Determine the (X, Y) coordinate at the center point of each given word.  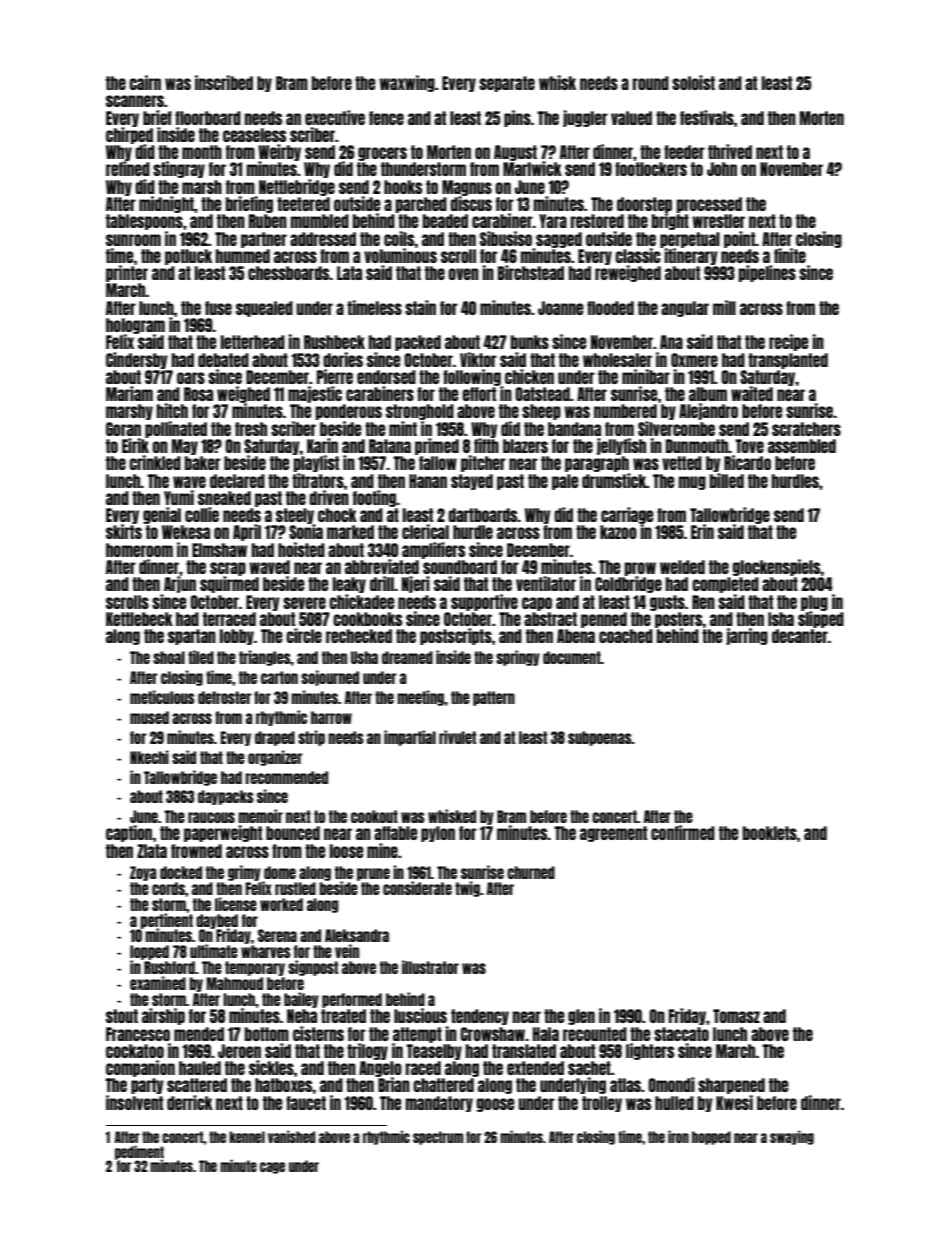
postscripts (456, 636)
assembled (802, 446)
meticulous (162, 697)
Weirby (279, 153)
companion (140, 1068)
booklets (770, 833)
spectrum (438, 1138)
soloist (693, 82)
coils (399, 238)
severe (304, 603)
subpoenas (600, 738)
